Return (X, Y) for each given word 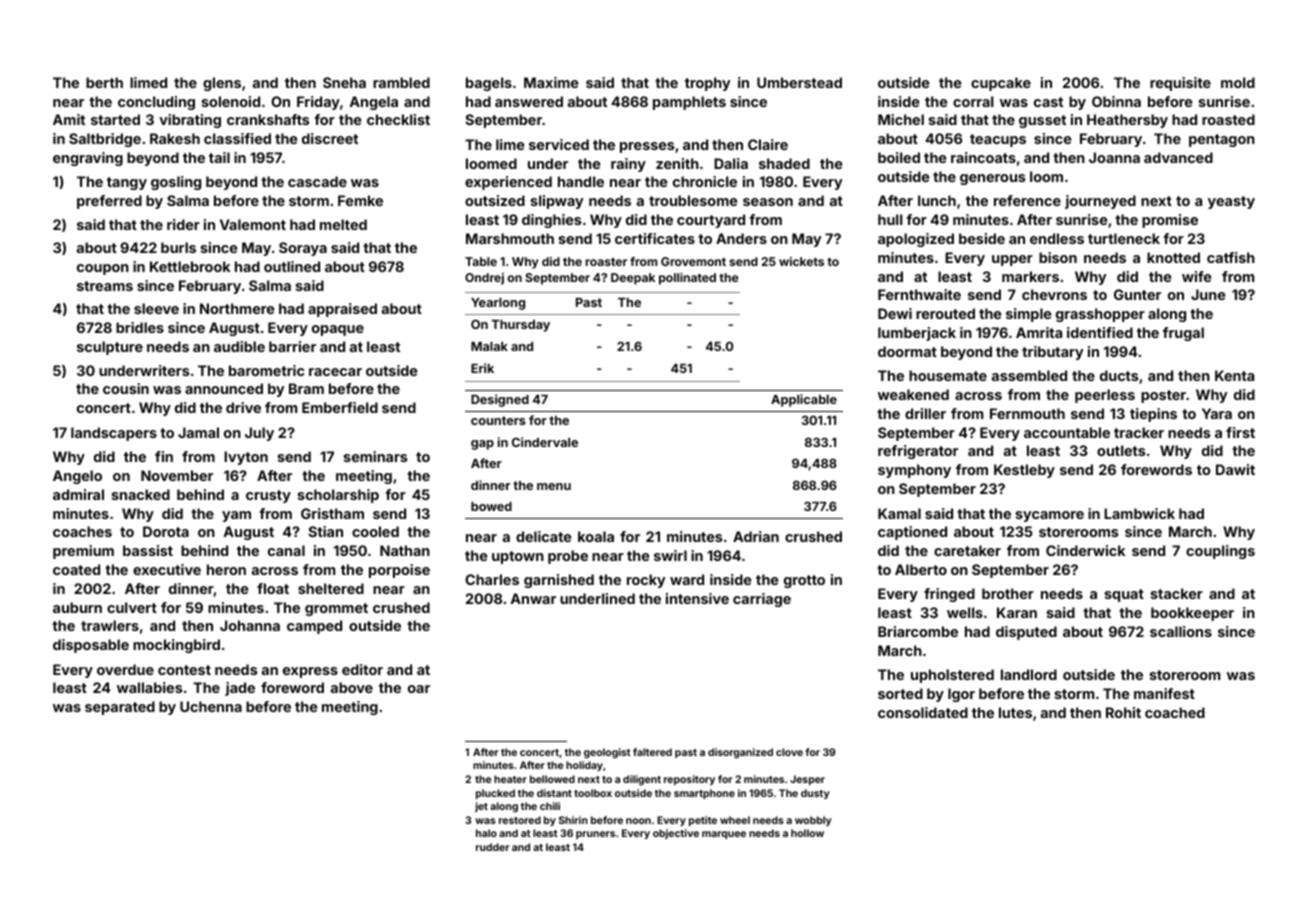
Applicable (804, 400)
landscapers (114, 434)
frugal (1183, 334)
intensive (697, 598)
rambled (401, 82)
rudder (492, 847)
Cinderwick (1085, 550)
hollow (807, 833)
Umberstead (799, 82)
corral (973, 101)
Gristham (332, 513)
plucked (495, 794)
